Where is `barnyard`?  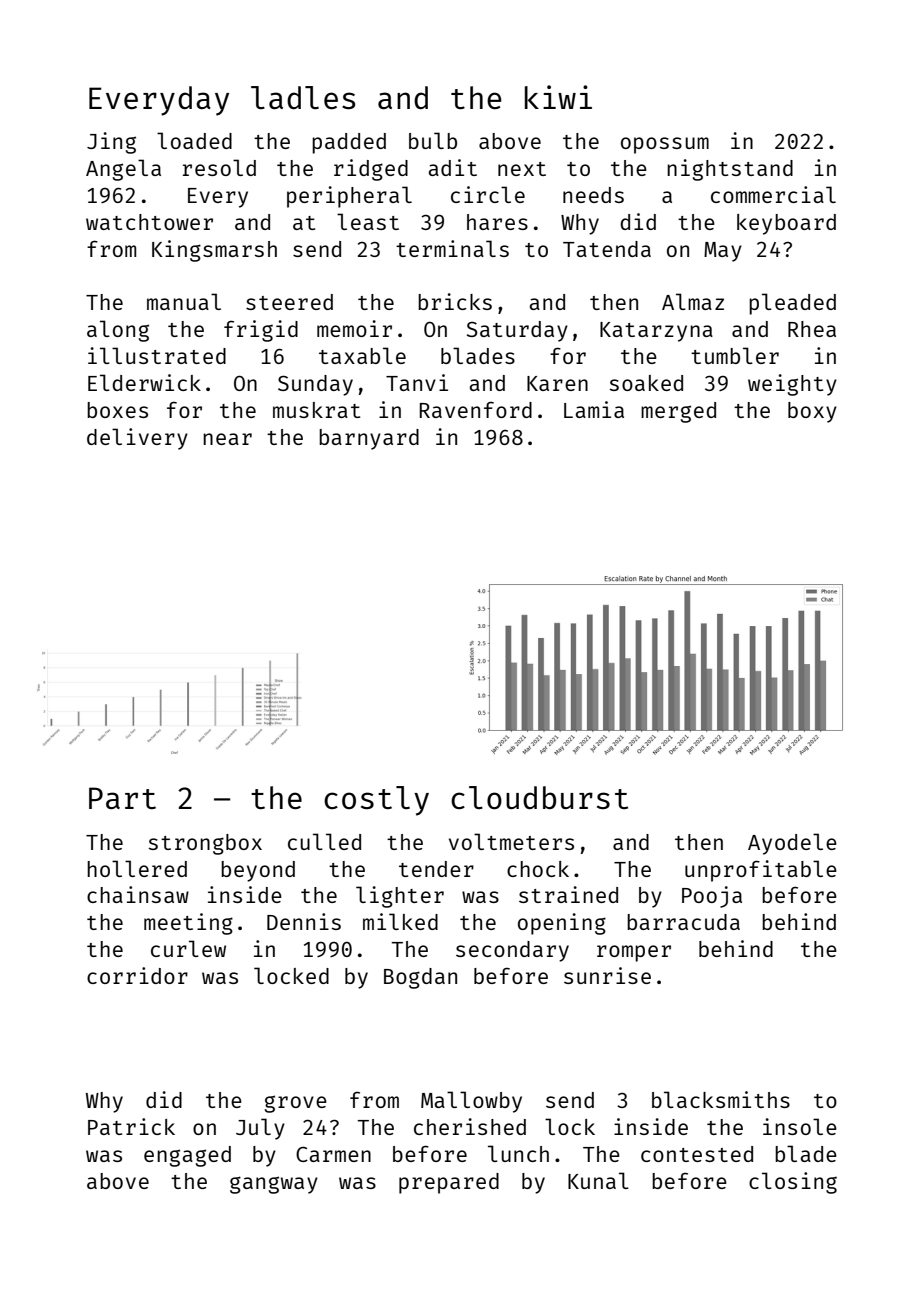 barnyard is located at coordinates (369, 439).
